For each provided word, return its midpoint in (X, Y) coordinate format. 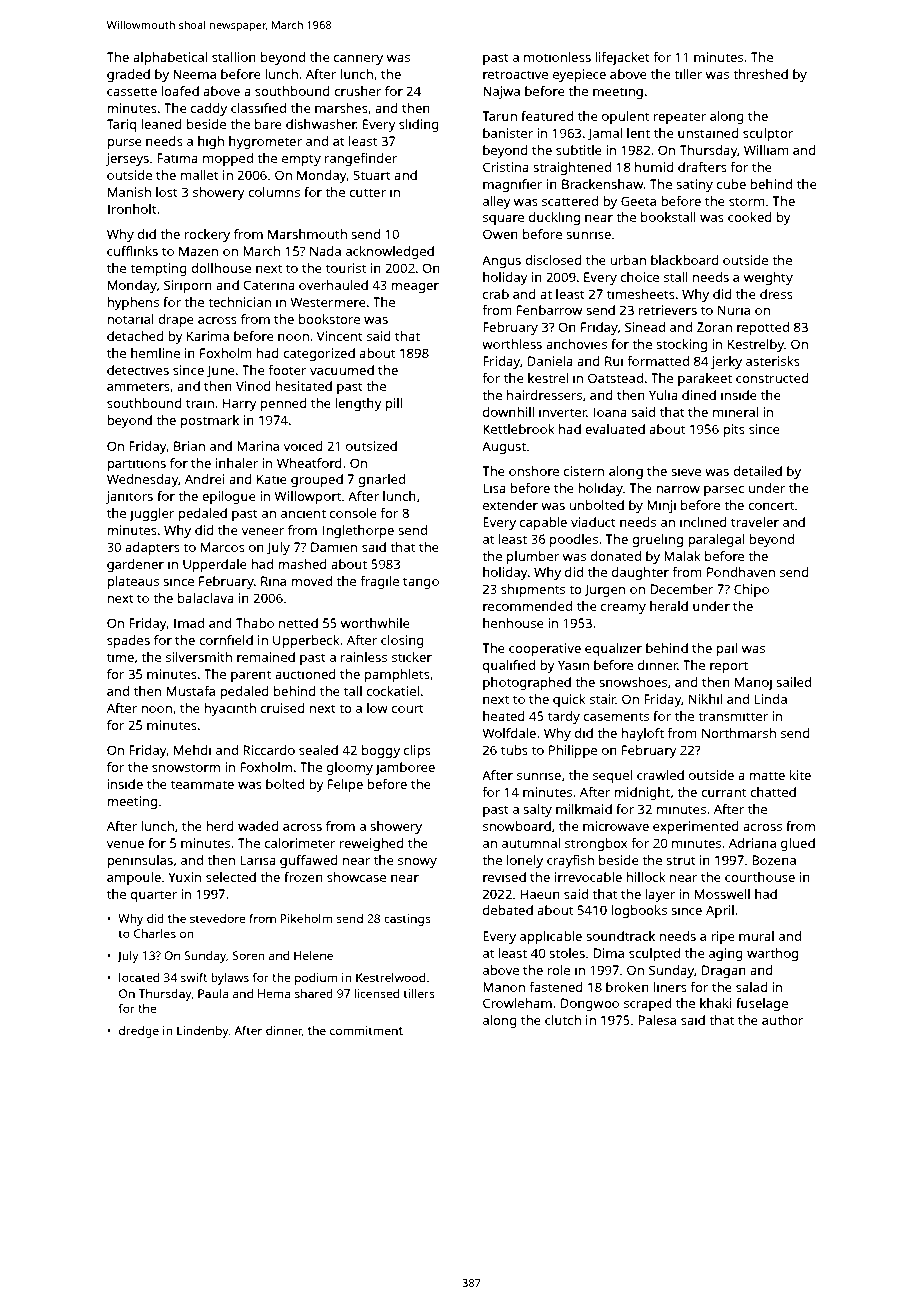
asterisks (773, 361)
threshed (760, 74)
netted (298, 623)
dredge (139, 1032)
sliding (419, 125)
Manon (504, 987)
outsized (371, 446)
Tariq (121, 125)
